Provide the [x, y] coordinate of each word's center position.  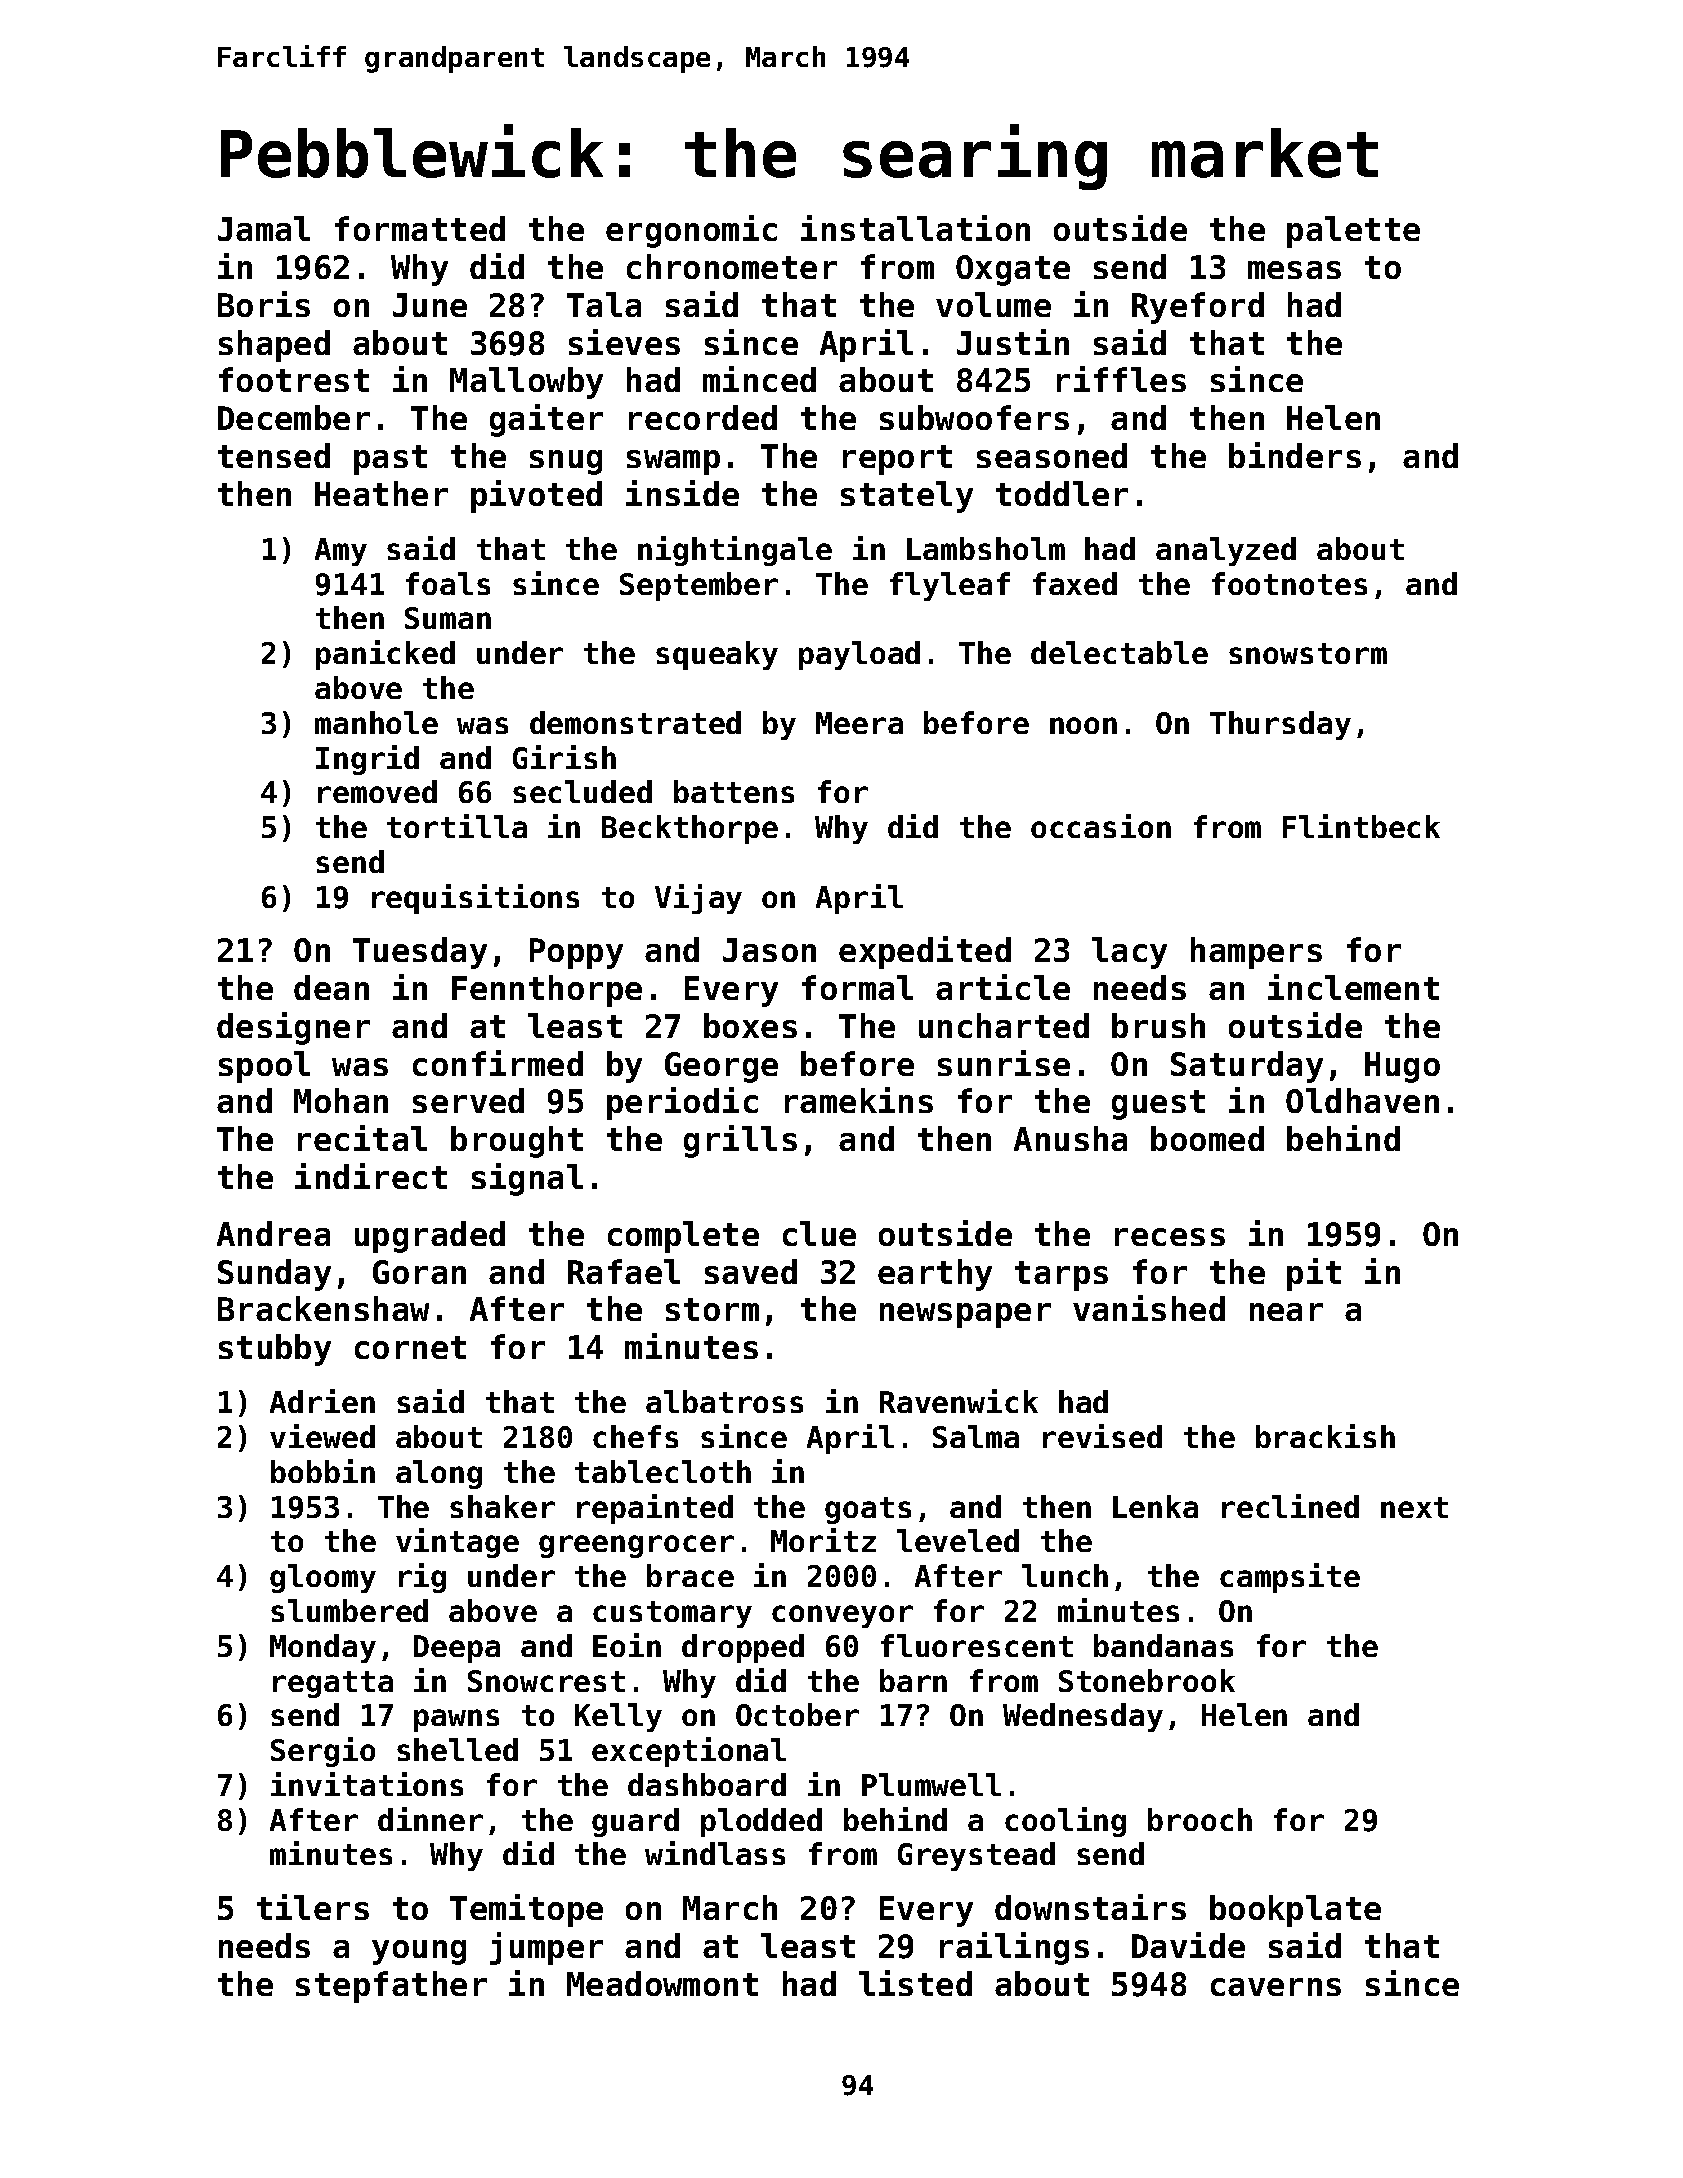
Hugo [1402, 1067]
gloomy [323, 1578]
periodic [682, 1103]
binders [1295, 455]
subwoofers [974, 417]
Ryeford [1198, 308]
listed [915, 1983]
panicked [385, 655]
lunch [1065, 1575]
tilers [313, 1907]
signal [527, 1179]
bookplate [1295, 1911]
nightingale [735, 551]
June [430, 305]
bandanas [1163, 1645]
